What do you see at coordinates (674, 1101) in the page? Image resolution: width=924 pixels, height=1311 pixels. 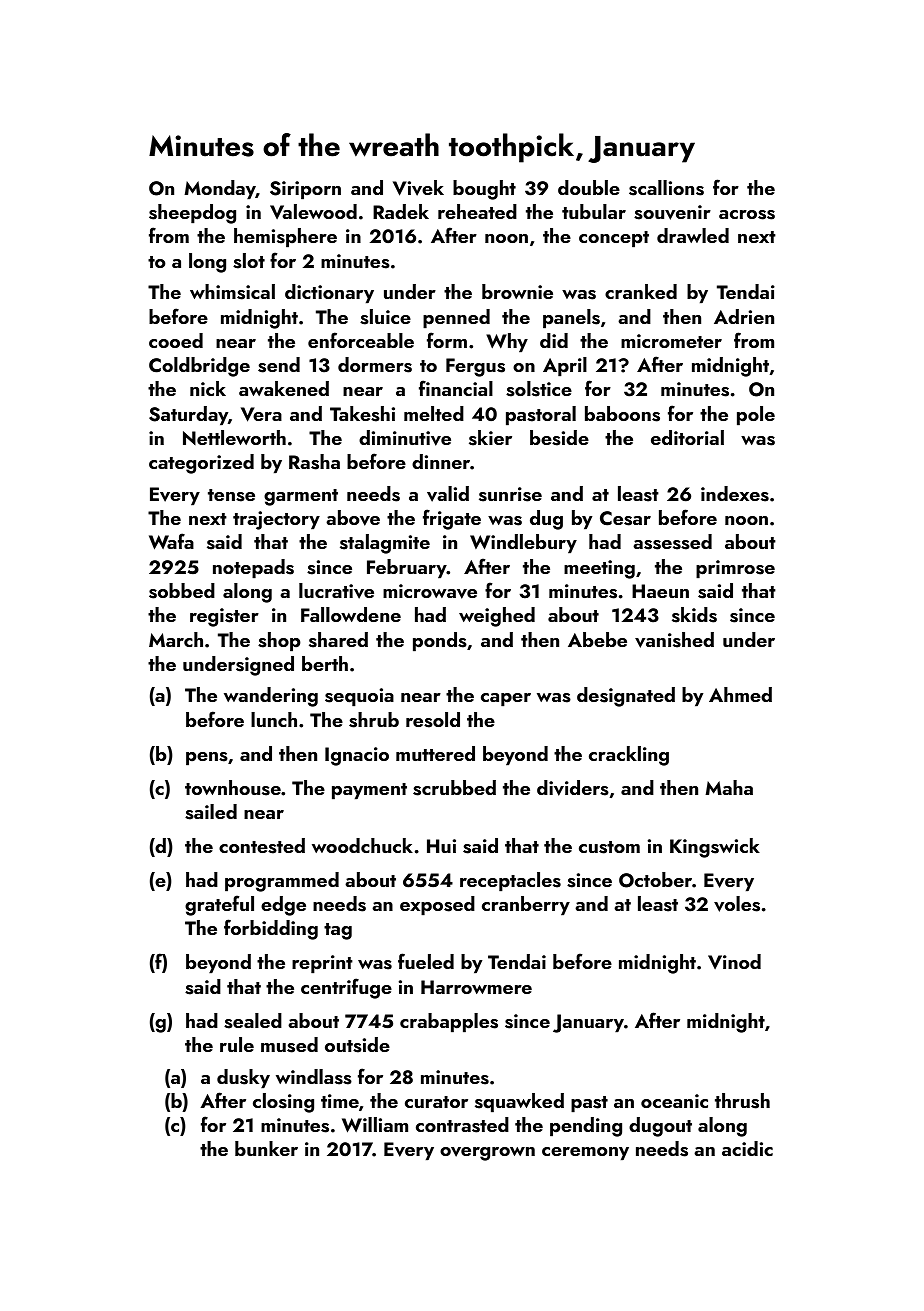 I see `oceanic` at bounding box center [674, 1101].
